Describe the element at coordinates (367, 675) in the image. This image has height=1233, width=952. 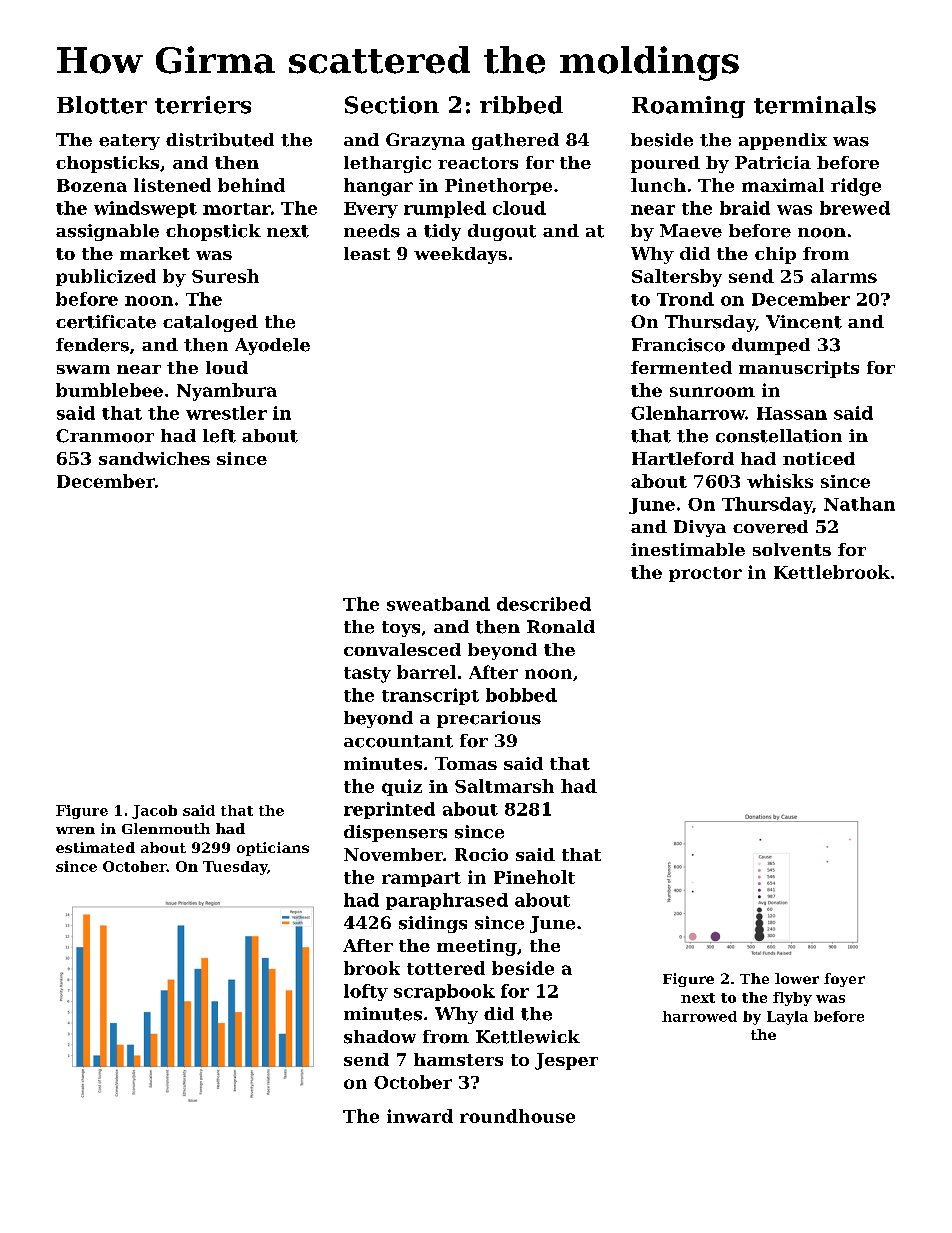
I see `tasty` at that location.
